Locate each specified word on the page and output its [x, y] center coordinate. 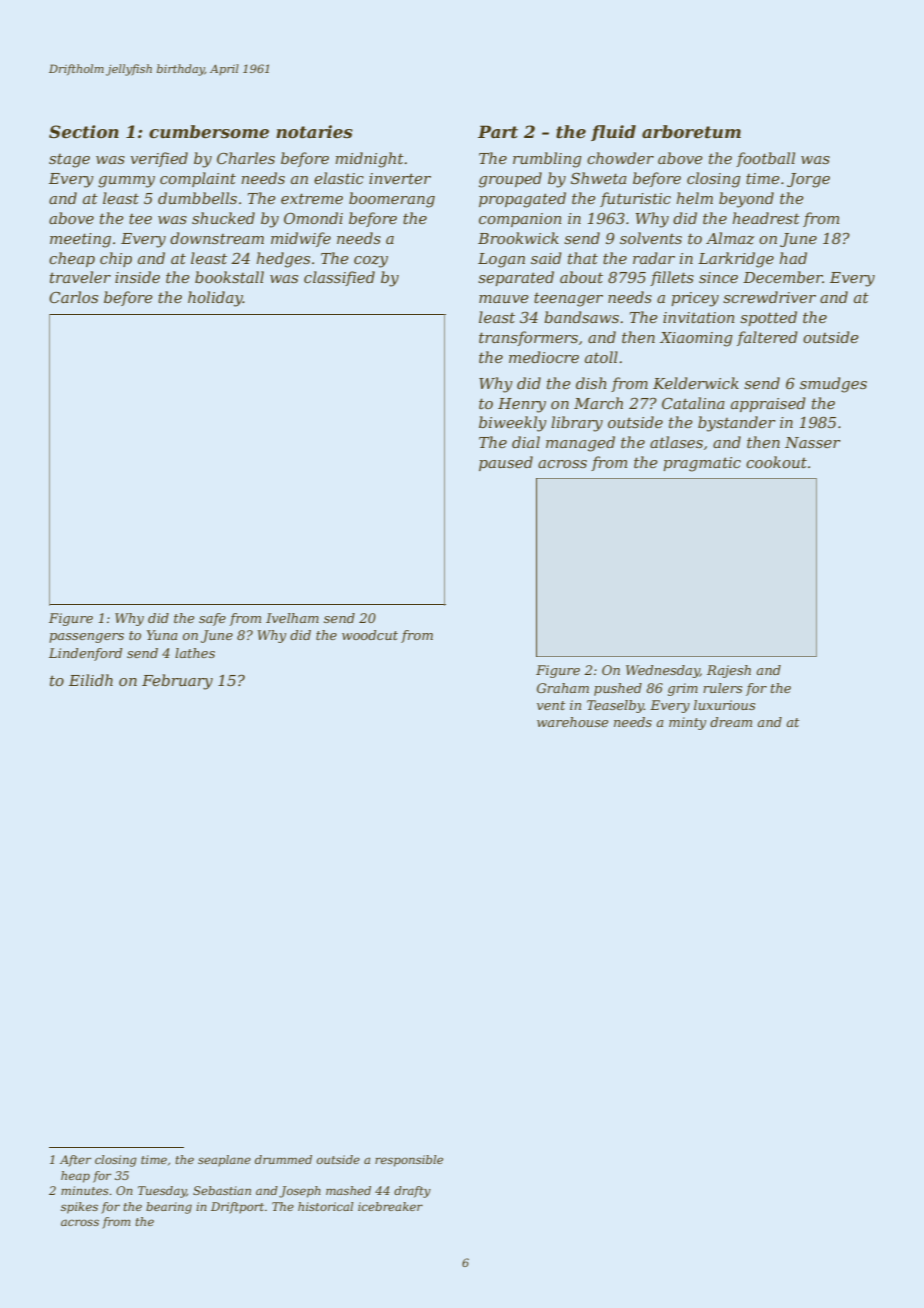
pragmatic [702, 464]
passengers [86, 638]
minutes [85, 1190]
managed [580, 444]
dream [731, 722]
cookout [776, 462]
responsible [409, 1161]
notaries [314, 132]
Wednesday [663, 671]
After [75, 1161]
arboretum [691, 132]
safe [212, 619]
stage [69, 161]
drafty [412, 1192]
